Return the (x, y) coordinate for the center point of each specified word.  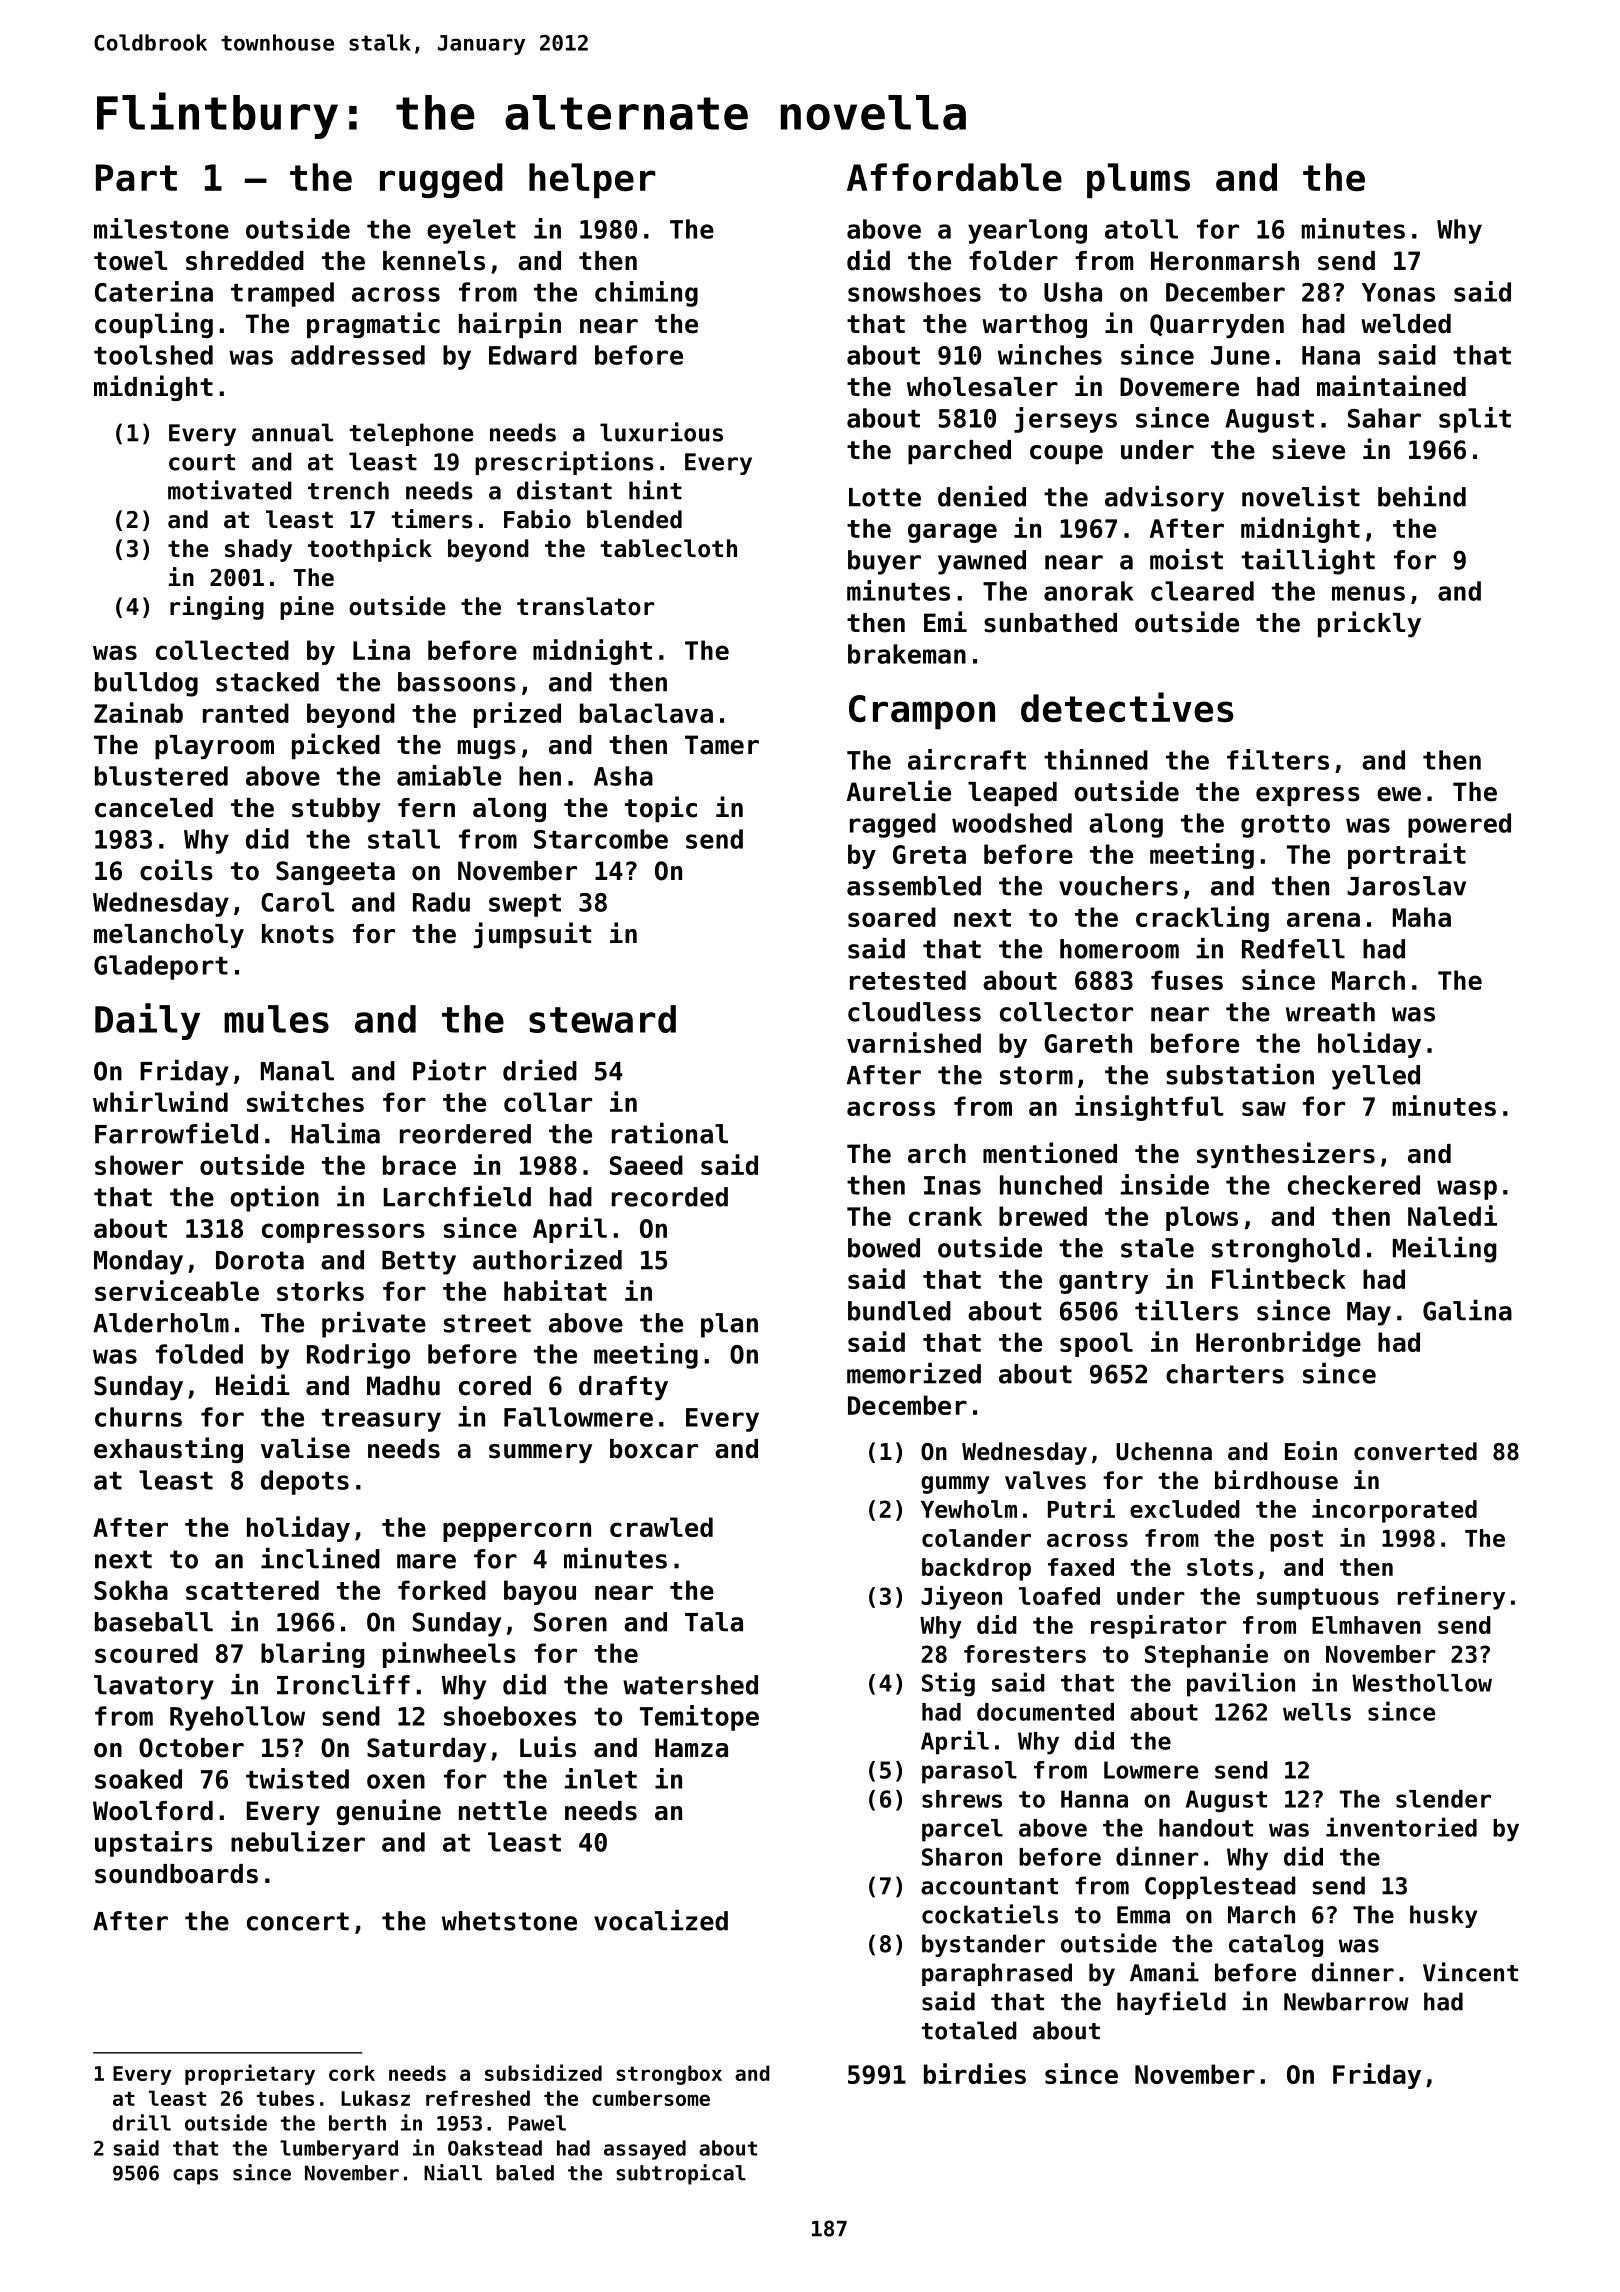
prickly (1369, 624)
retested (908, 980)
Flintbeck (1279, 1278)
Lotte (885, 497)
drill (142, 2122)
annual (292, 432)
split (1475, 420)
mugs (487, 749)
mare (426, 1561)
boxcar (654, 1449)
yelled (1376, 1077)
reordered (465, 1134)
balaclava (646, 713)
